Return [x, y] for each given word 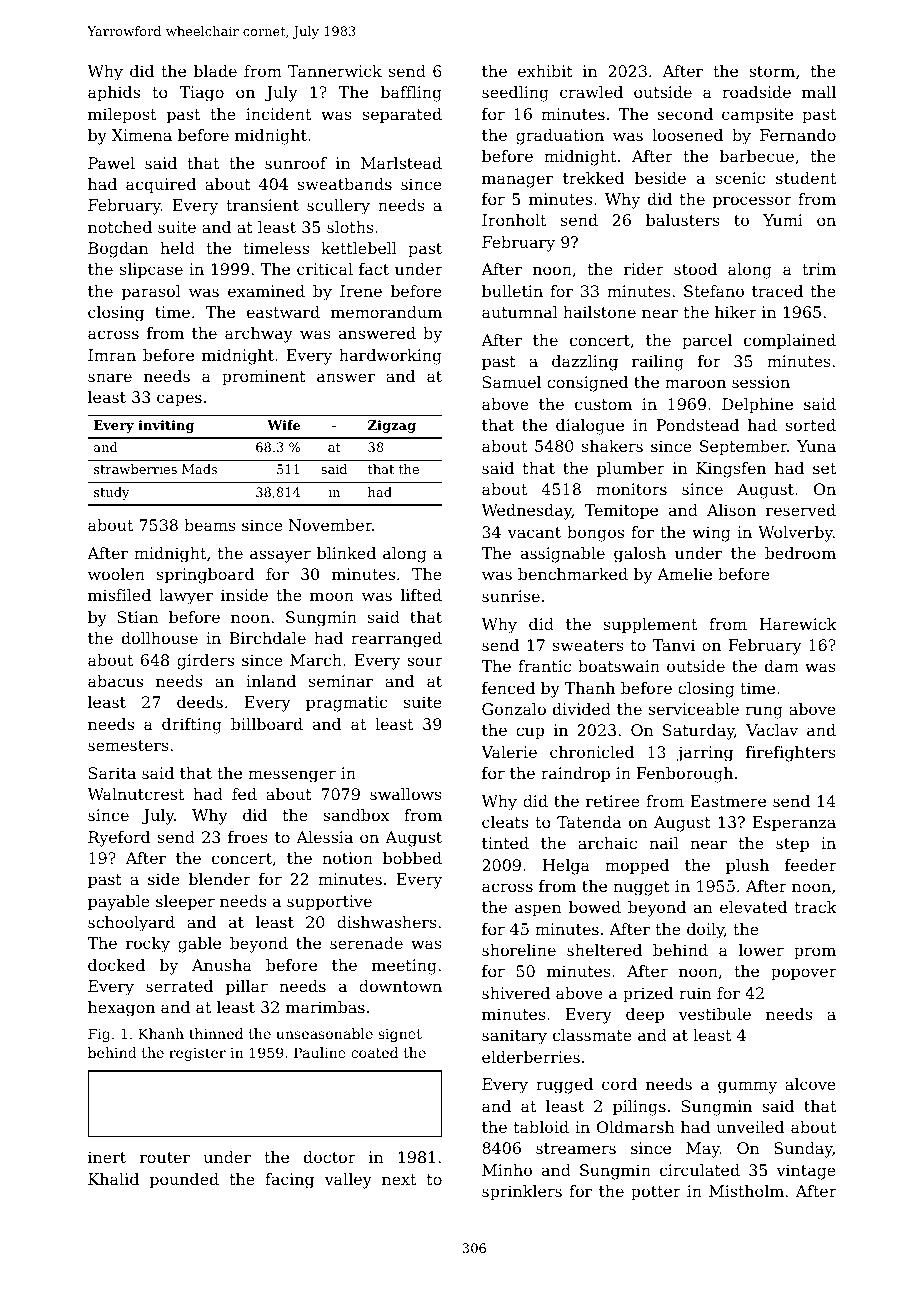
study [111, 493]
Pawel [111, 163]
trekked [593, 178]
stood [695, 269]
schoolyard [131, 924]
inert [107, 1157]
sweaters [588, 645]
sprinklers [522, 1193]
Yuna [816, 446]
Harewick [798, 624]
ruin [695, 993]
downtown [400, 986]
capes [179, 400]
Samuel [512, 382]
